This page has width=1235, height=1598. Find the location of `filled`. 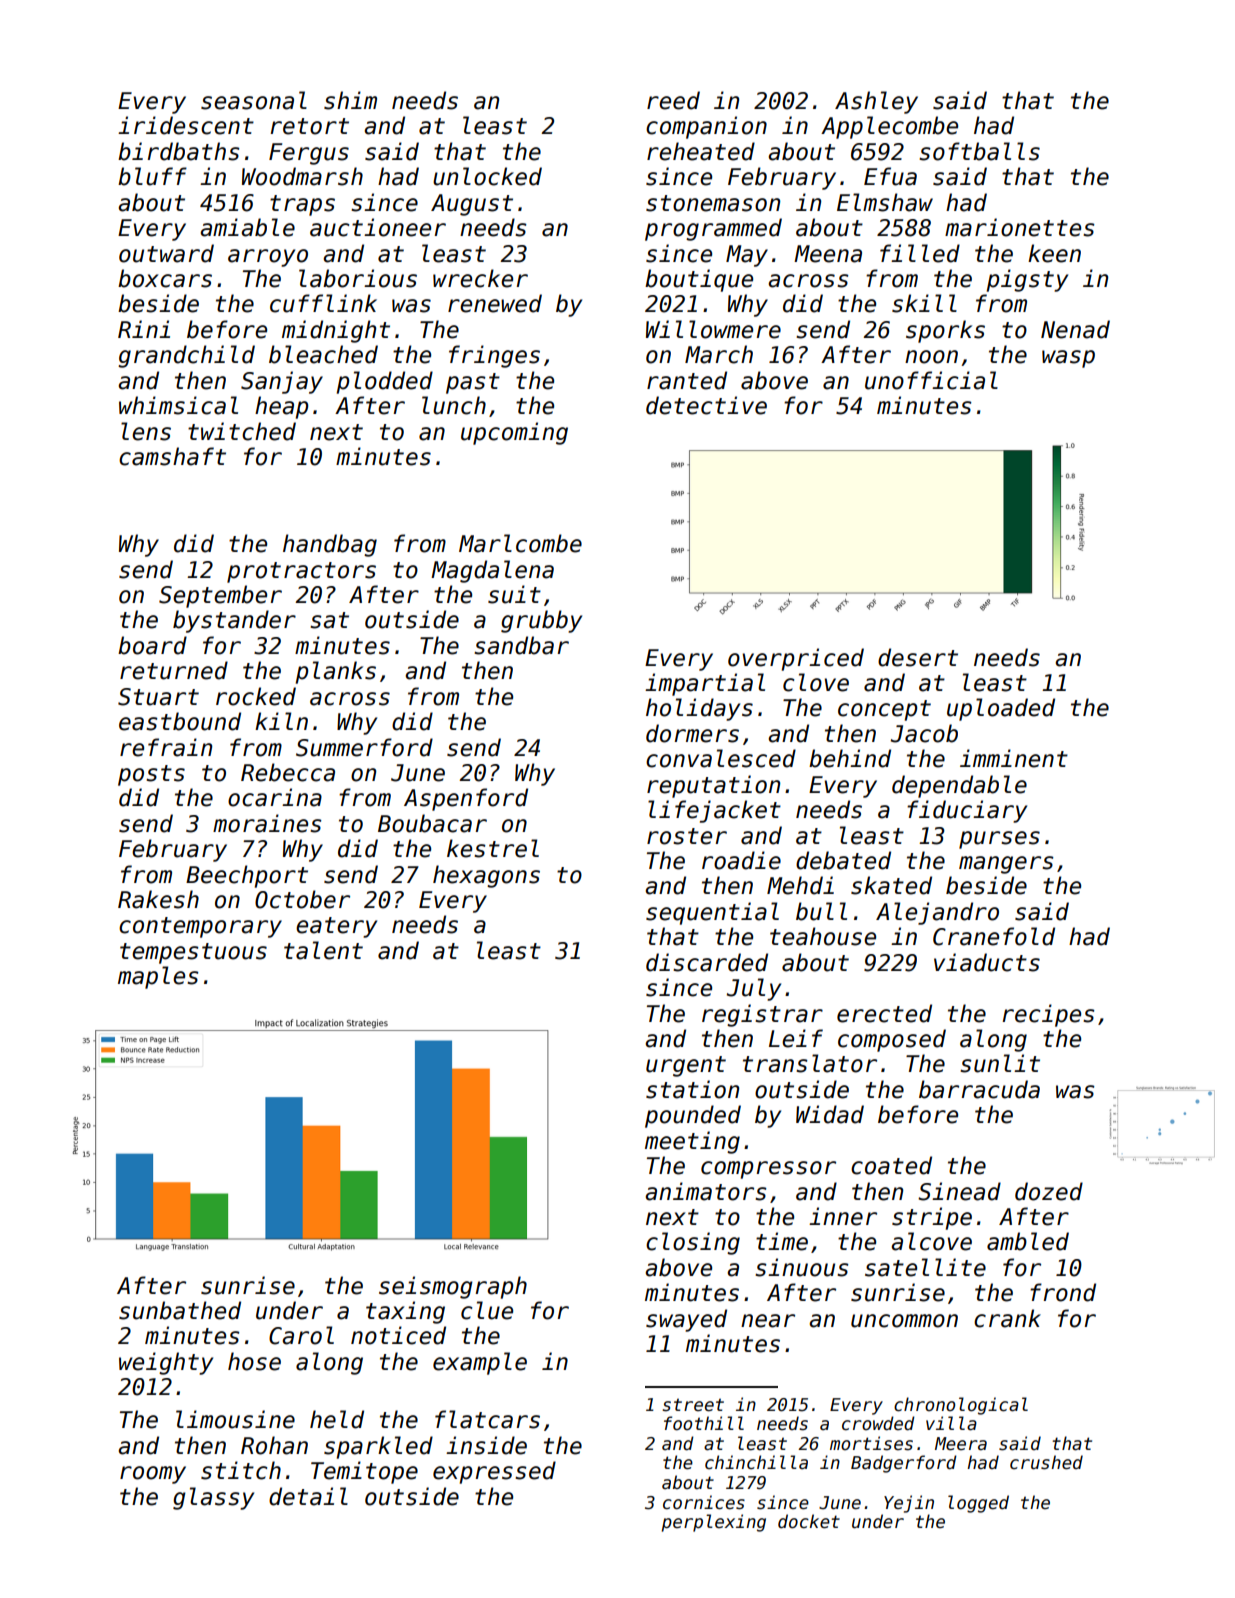

filled is located at coordinates (920, 253).
